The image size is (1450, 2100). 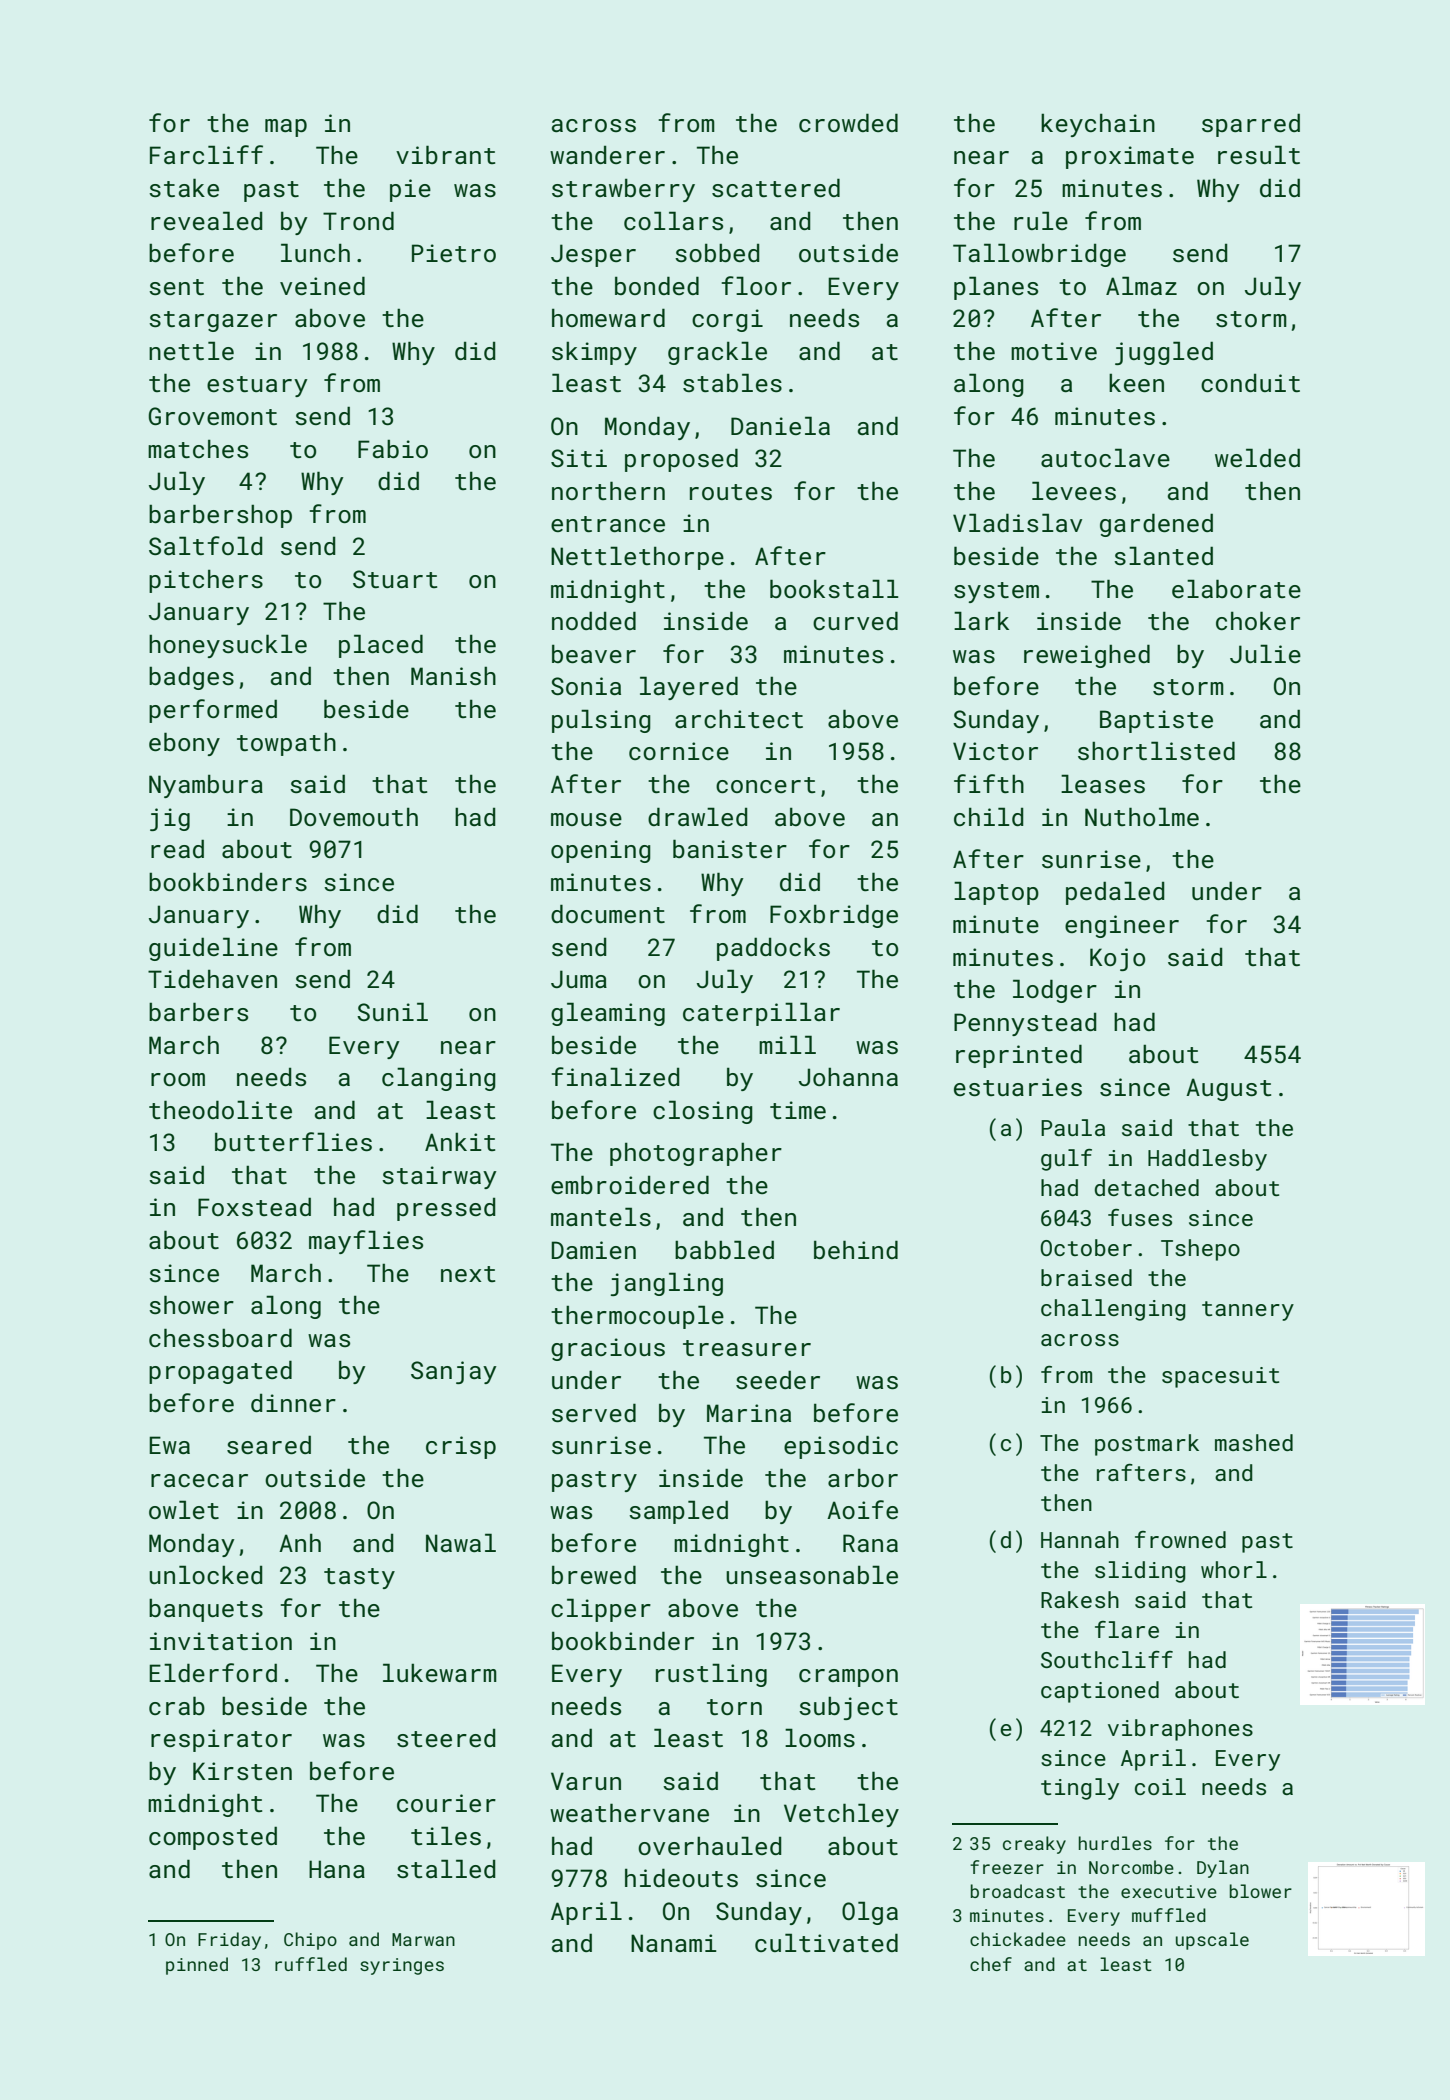 I want to click on whorl, so click(x=1234, y=1569).
